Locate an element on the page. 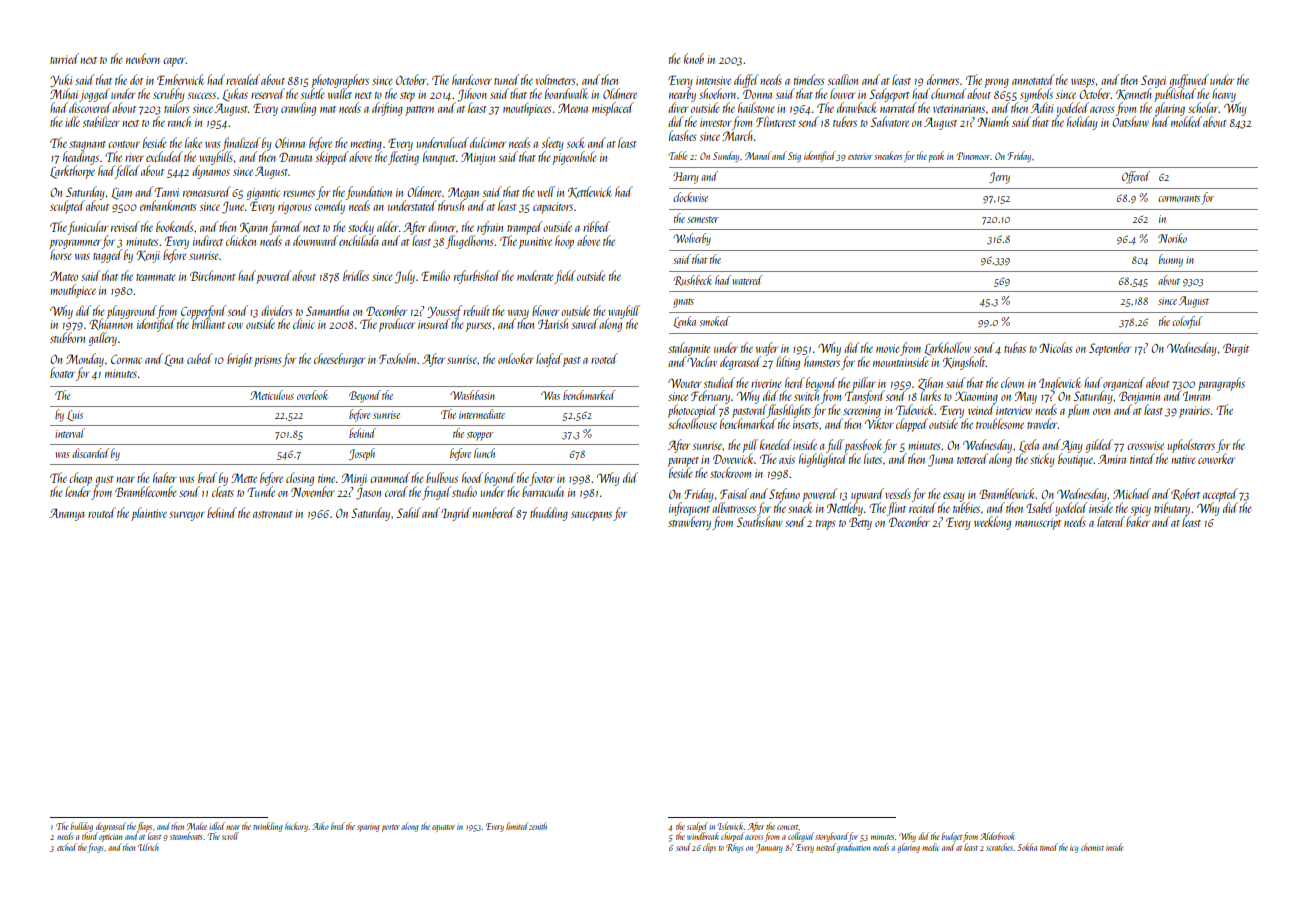 The image size is (1308, 924). Luis is located at coordinates (75, 415).
